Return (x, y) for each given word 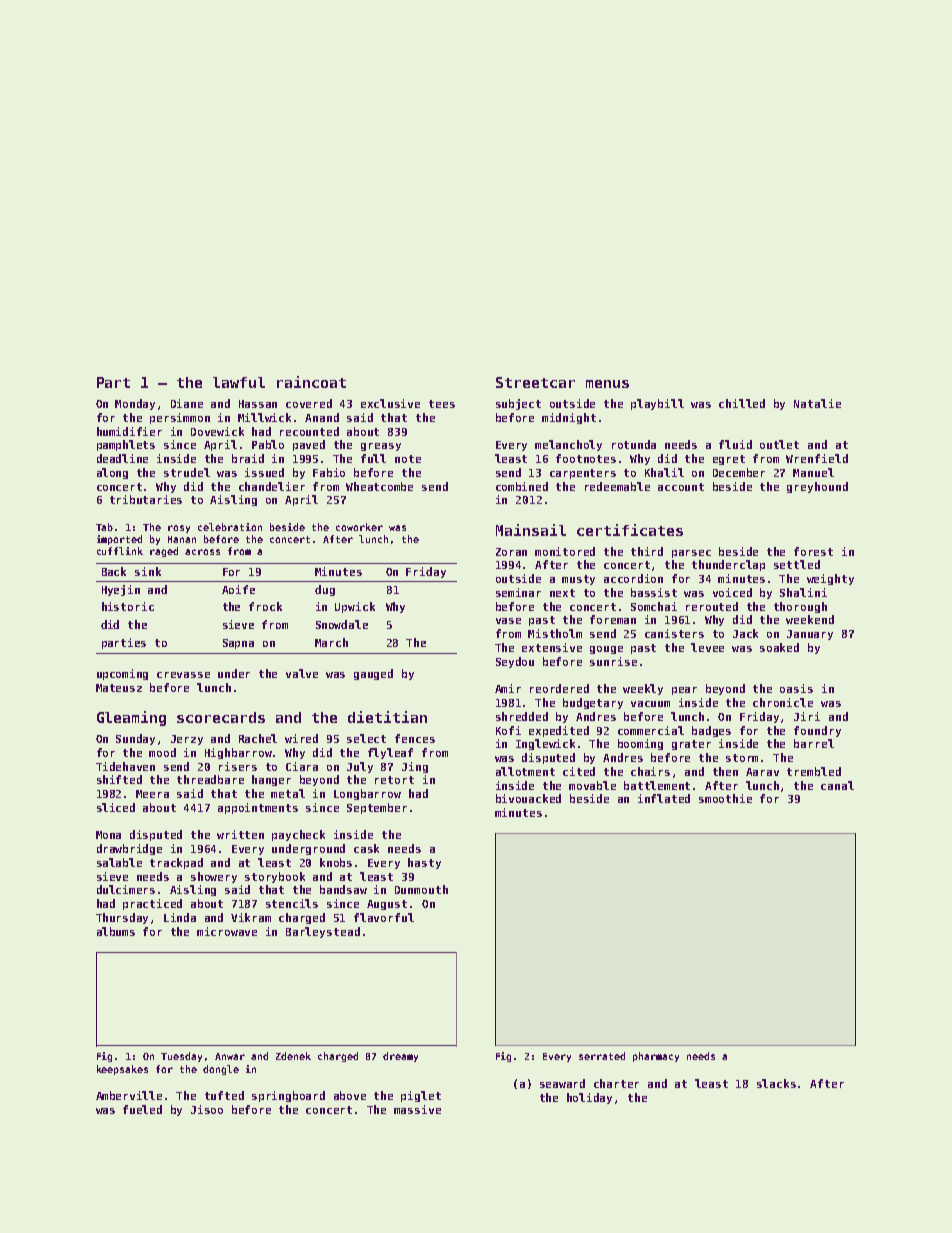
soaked (779, 647)
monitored (565, 551)
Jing (415, 767)
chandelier (272, 486)
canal (837, 785)
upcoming (122, 674)
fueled (142, 1109)
